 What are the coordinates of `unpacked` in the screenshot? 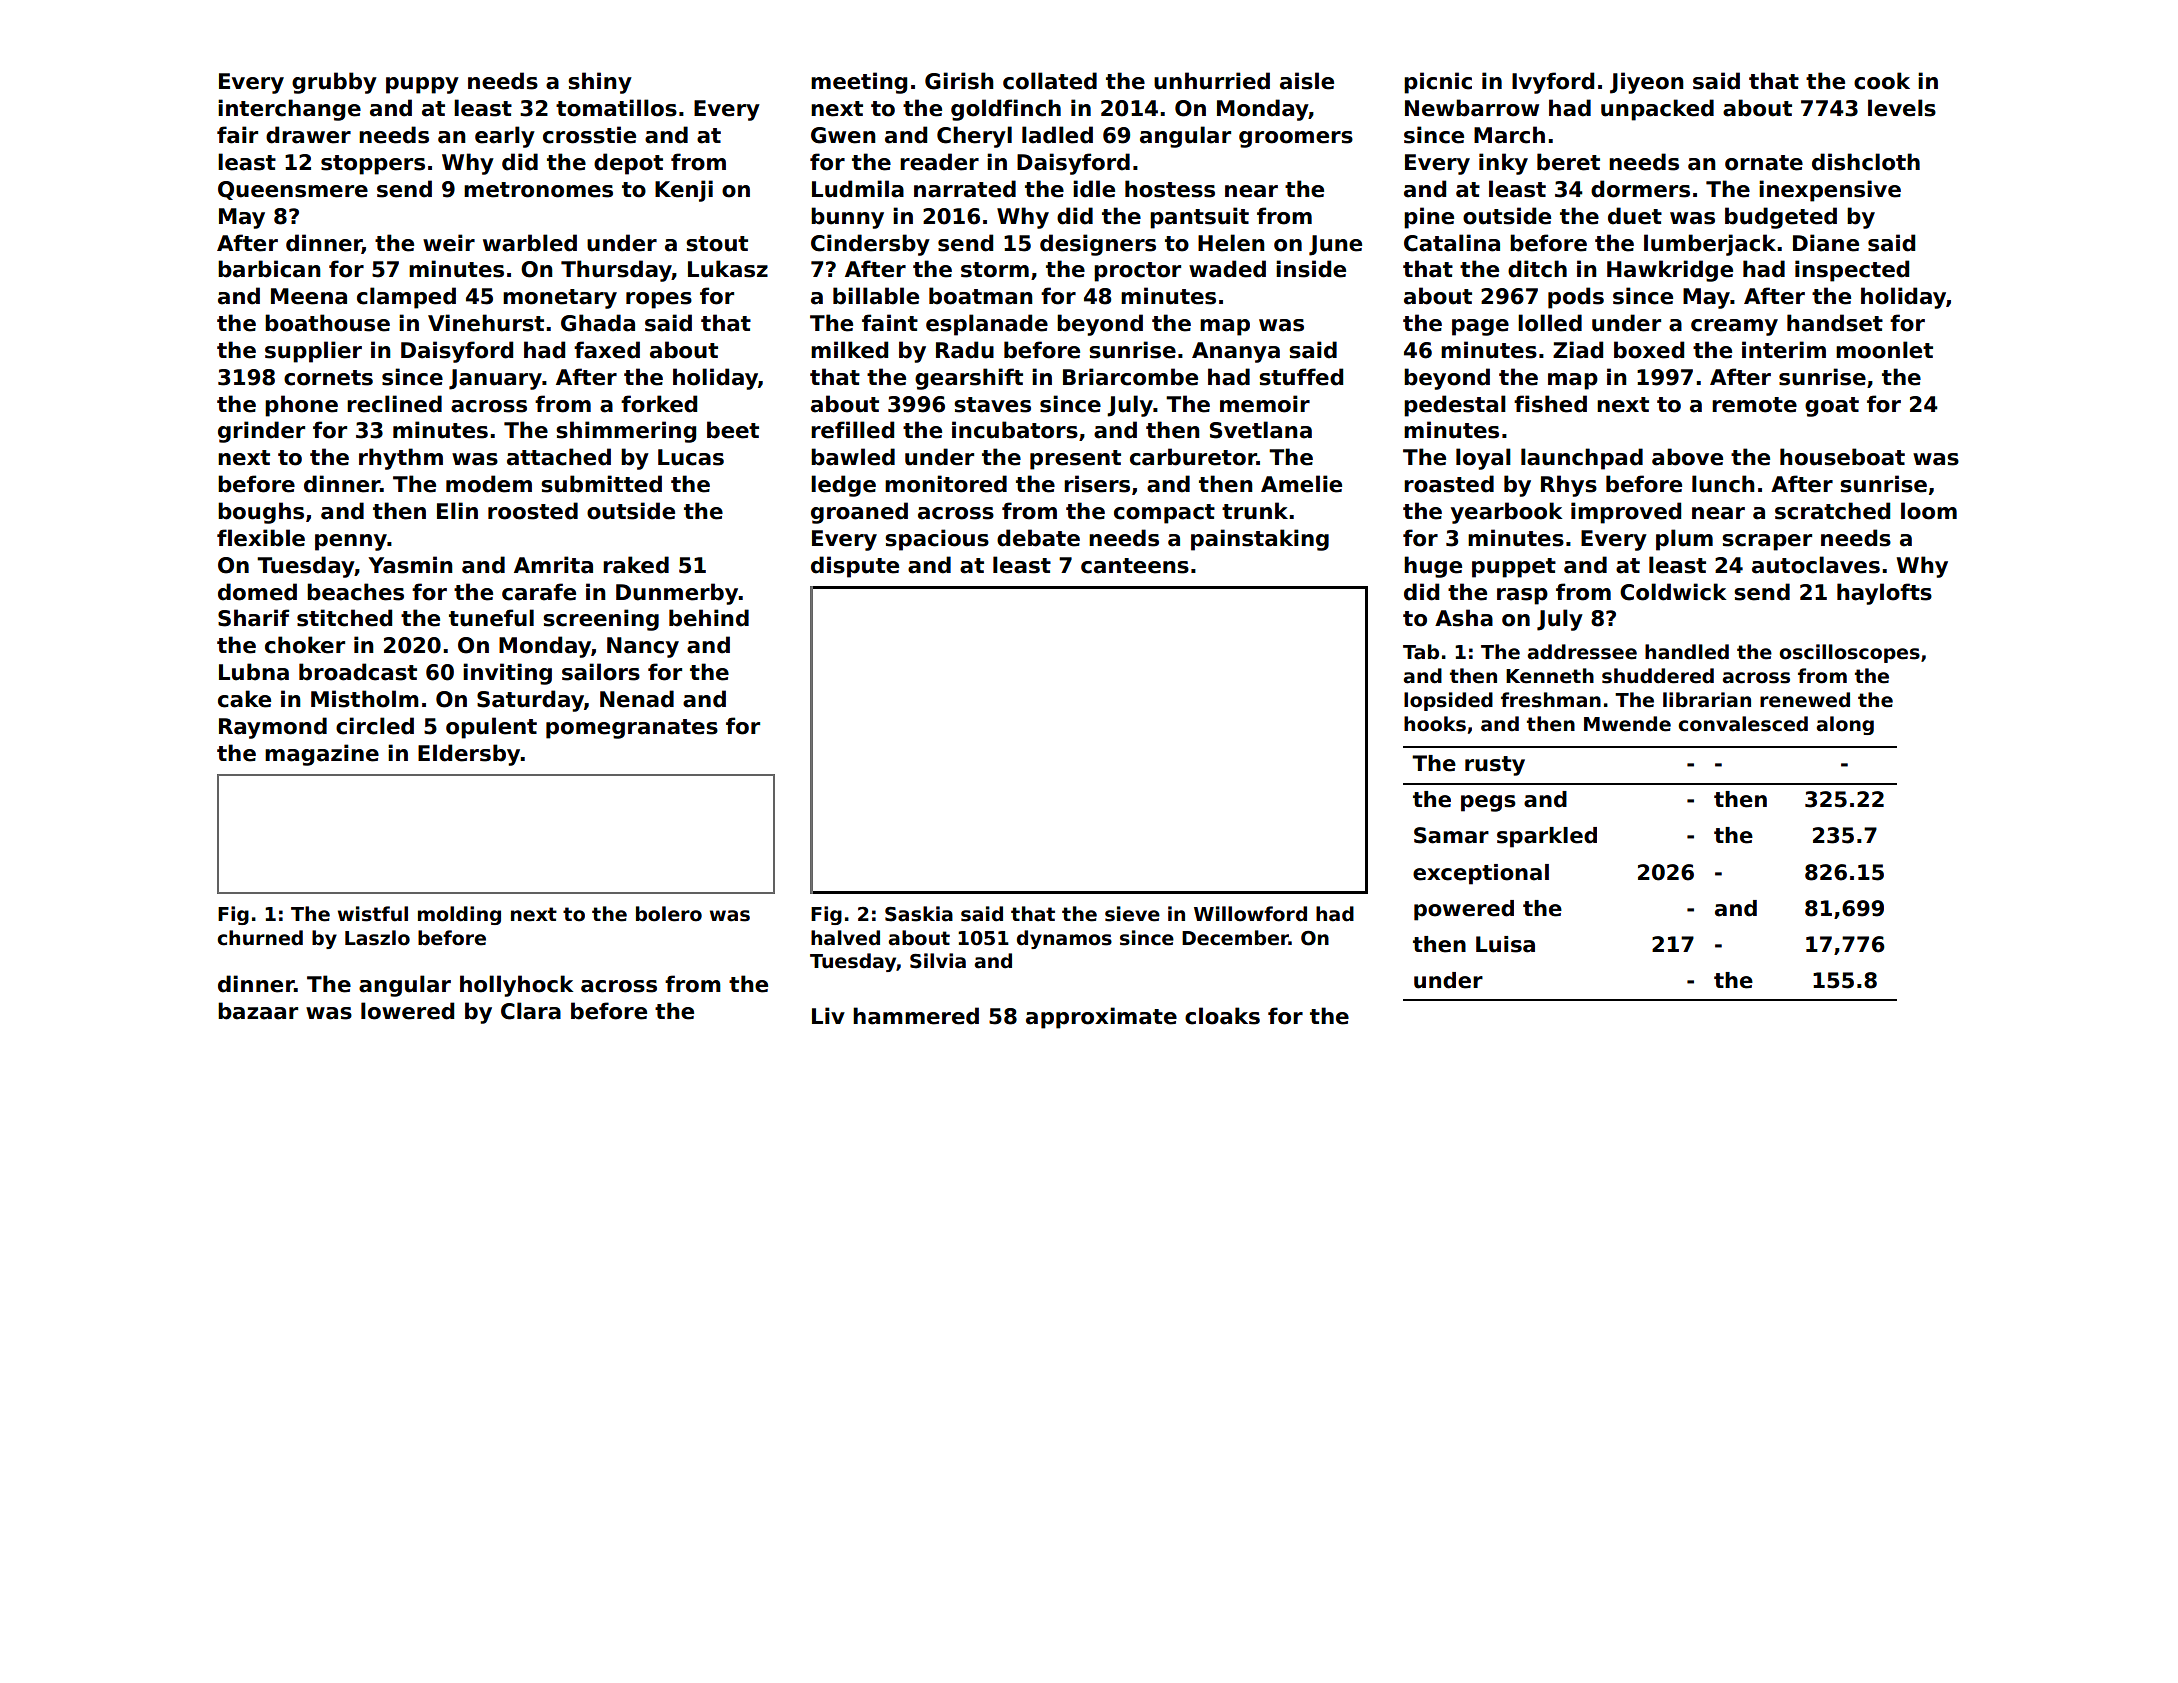 It's located at (1657, 110).
